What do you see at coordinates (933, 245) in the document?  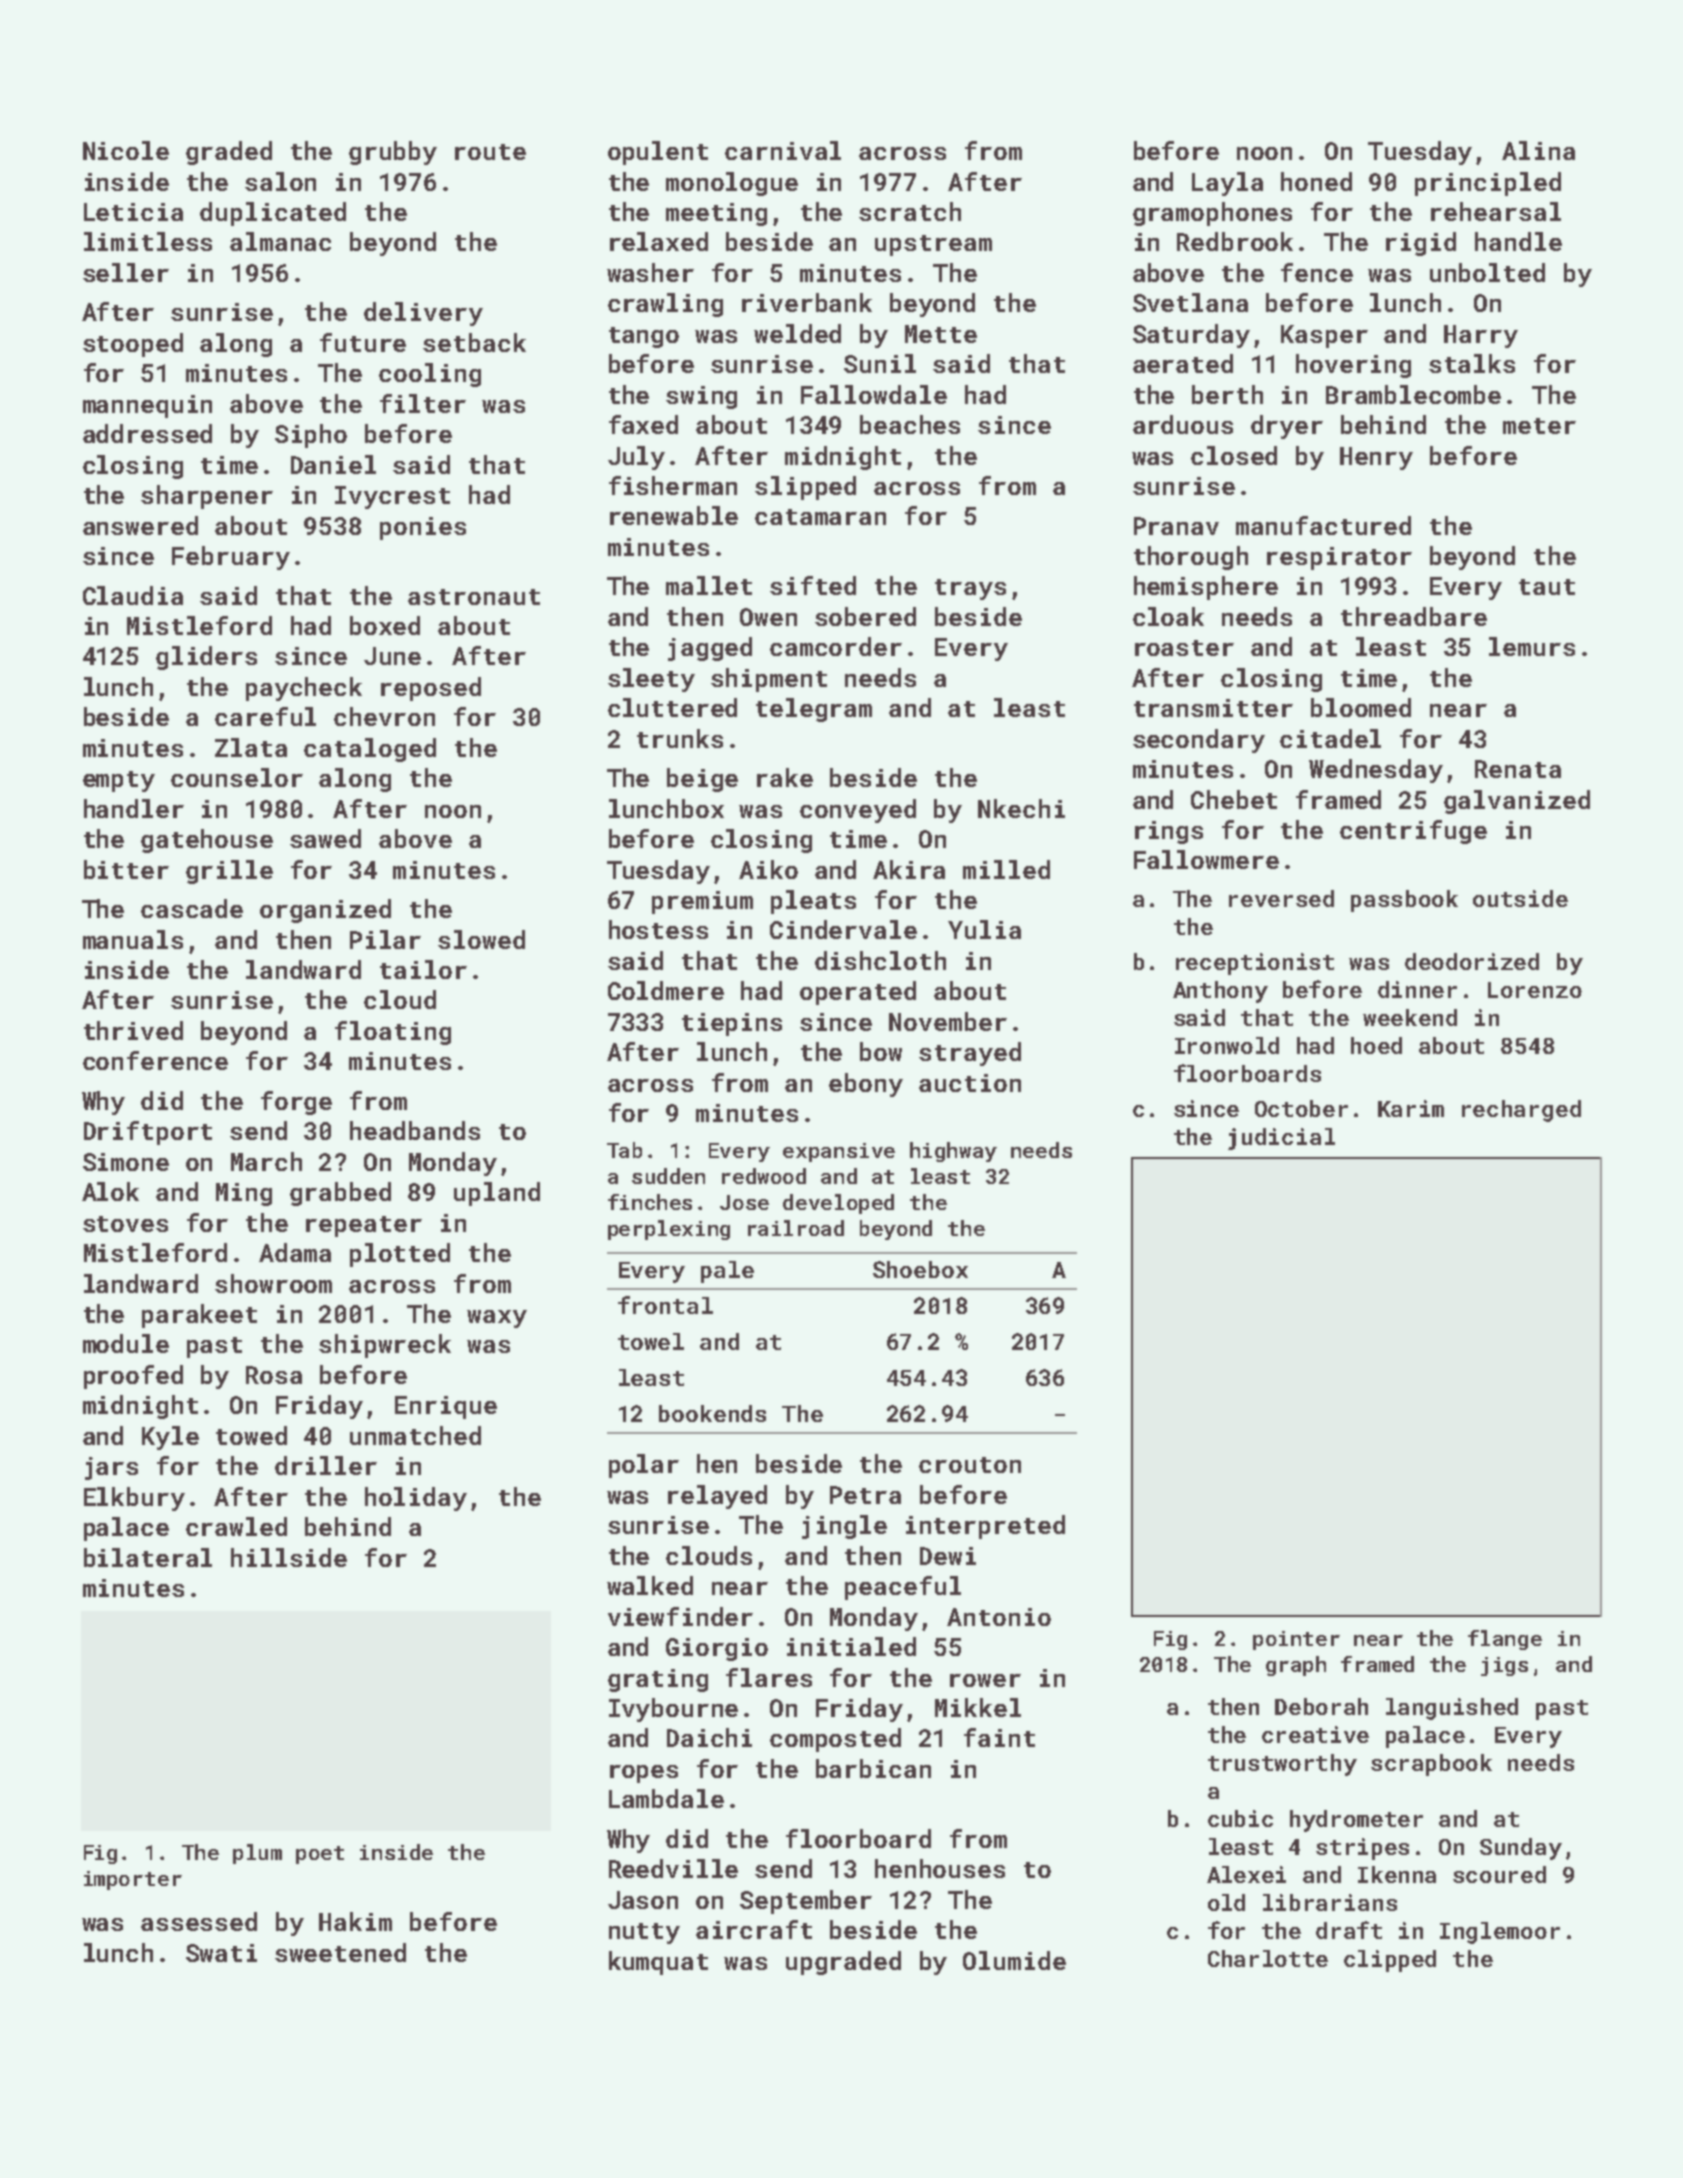 I see `upstream` at bounding box center [933, 245].
